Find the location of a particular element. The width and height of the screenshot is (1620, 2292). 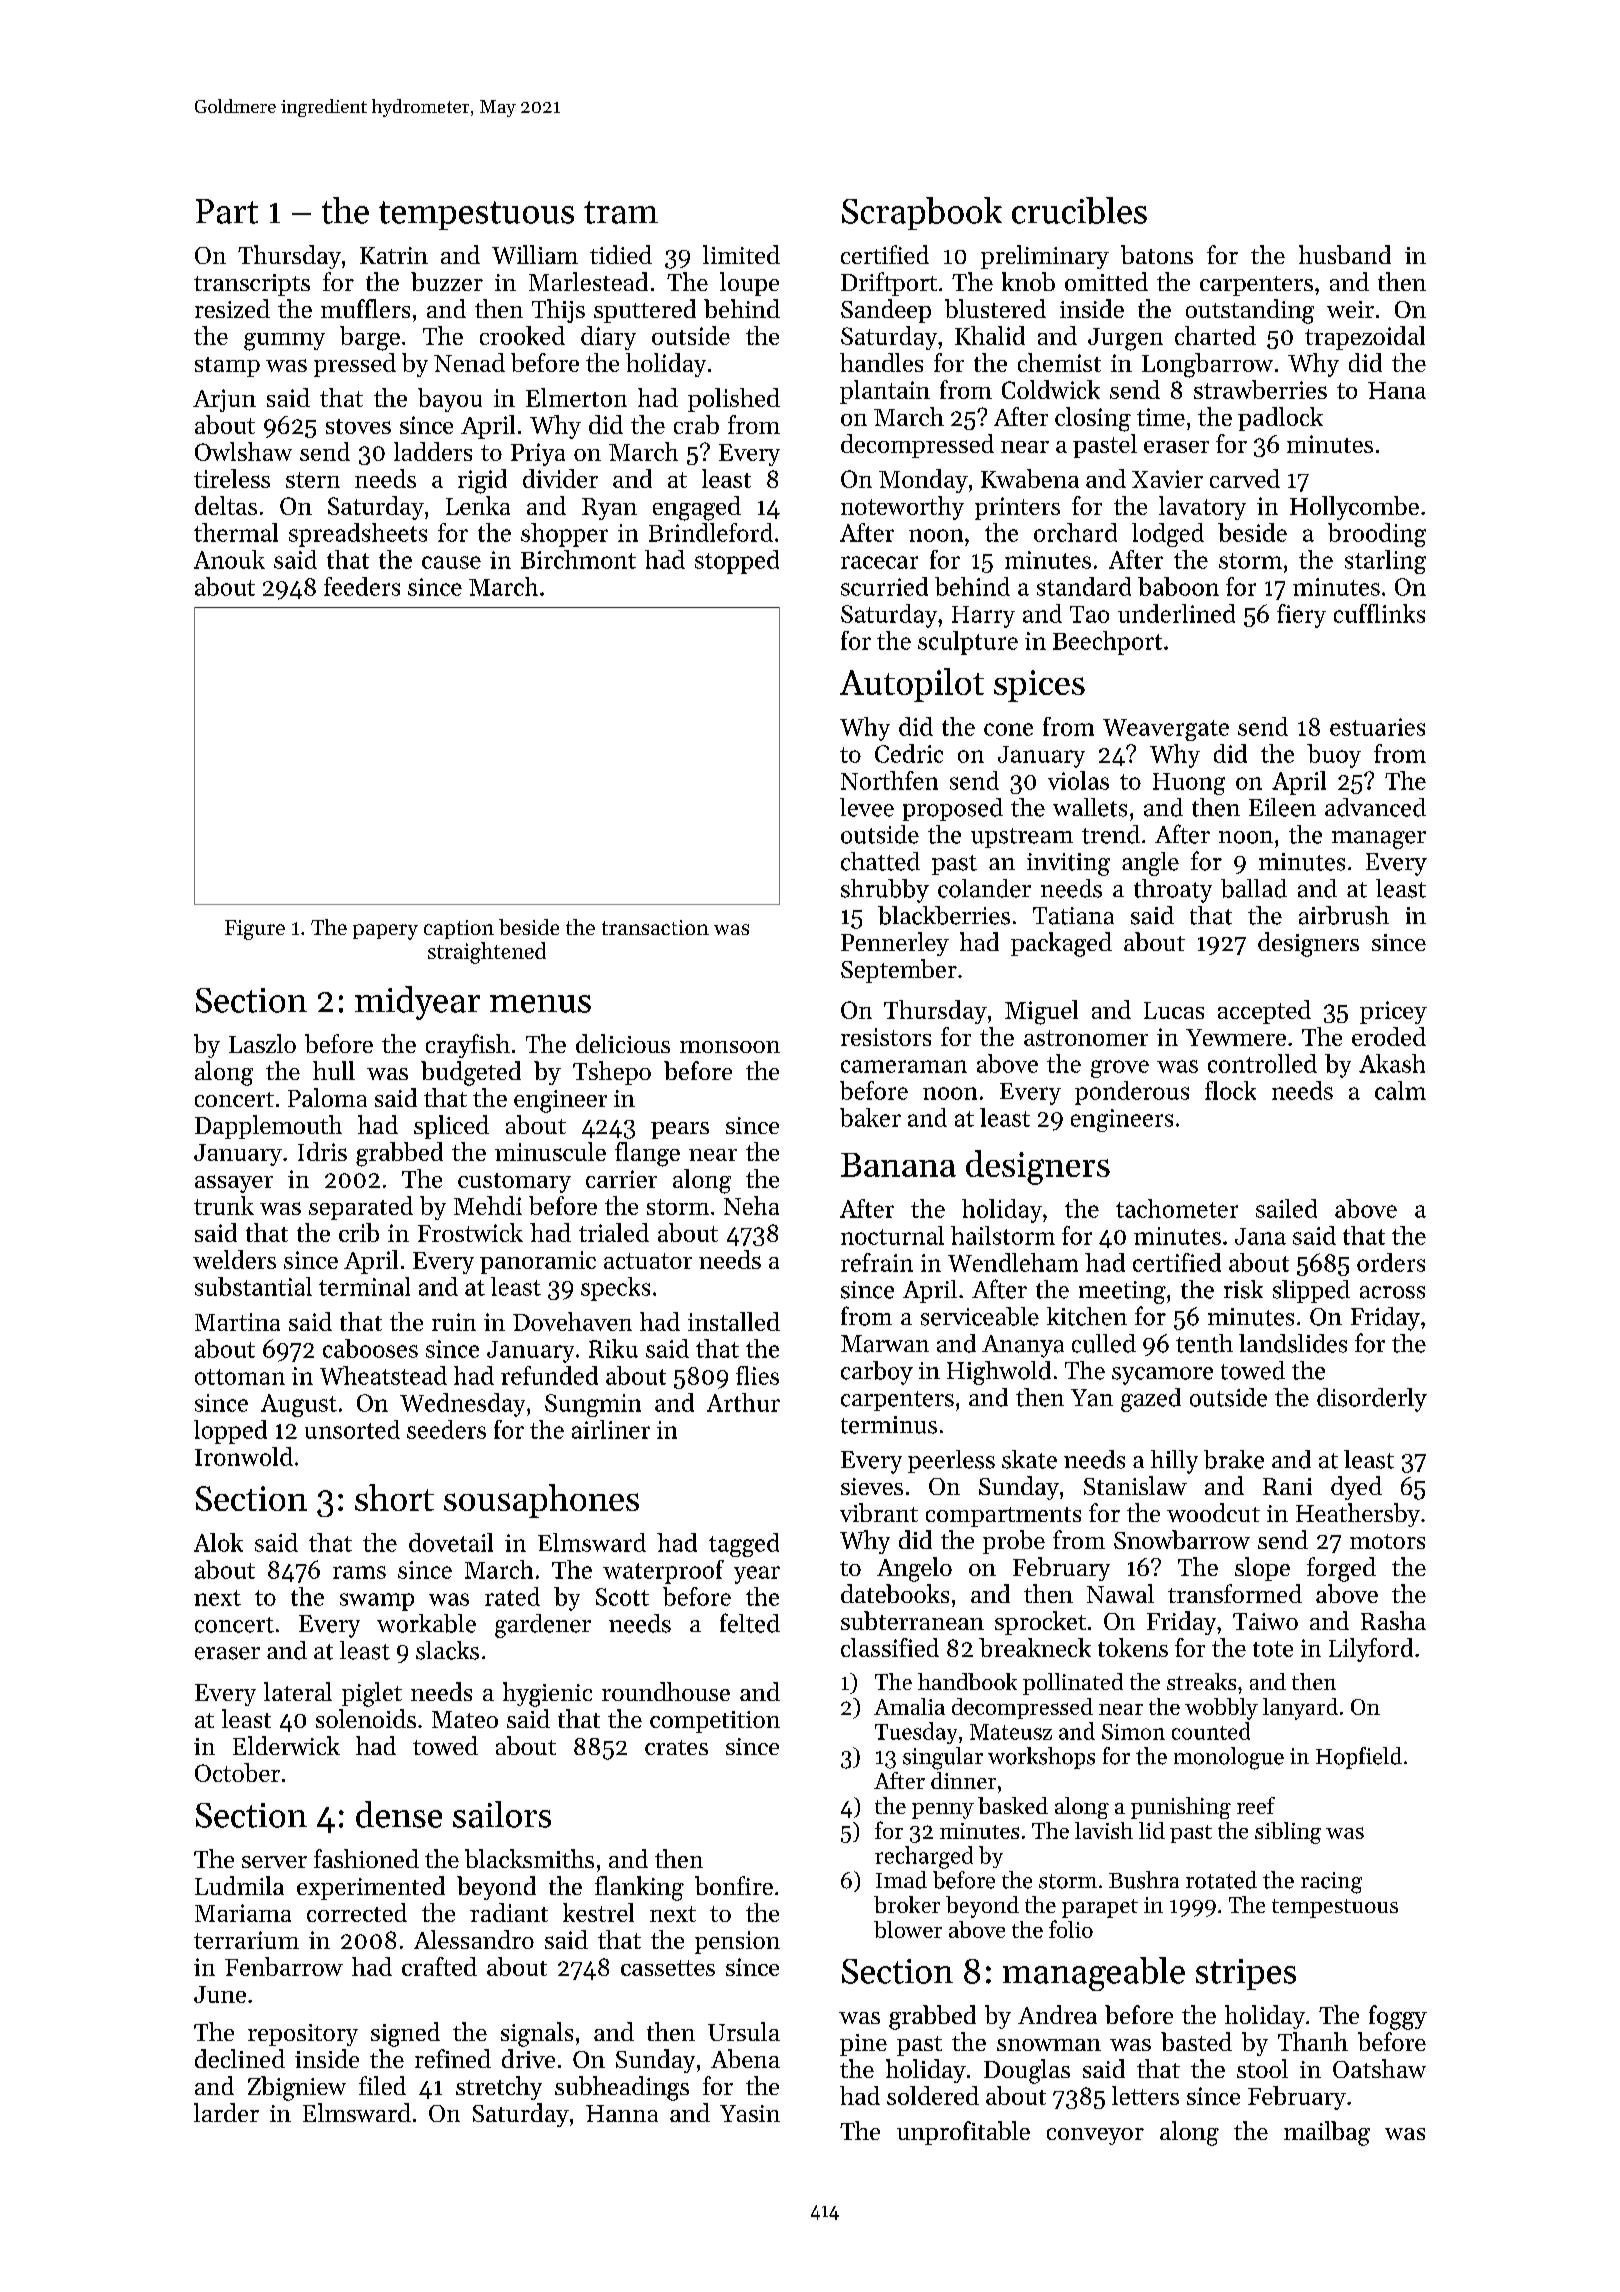

June is located at coordinates (220, 1994).
